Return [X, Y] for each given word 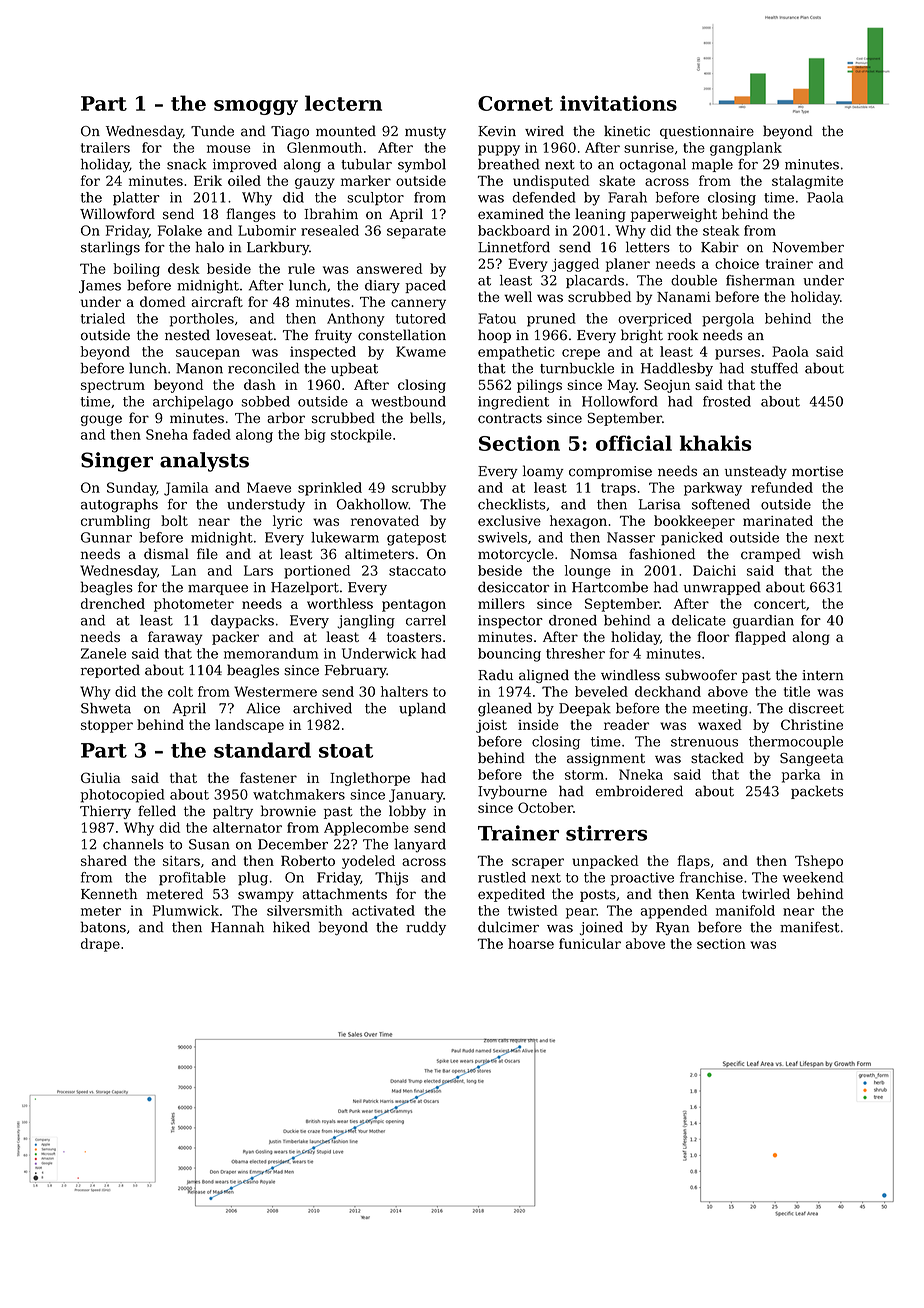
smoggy [256, 107]
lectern [343, 103]
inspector [510, 621]
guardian [763, 622]
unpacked [605, 862]
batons [103, 927]
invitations [618, 103]
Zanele [103, 653]
